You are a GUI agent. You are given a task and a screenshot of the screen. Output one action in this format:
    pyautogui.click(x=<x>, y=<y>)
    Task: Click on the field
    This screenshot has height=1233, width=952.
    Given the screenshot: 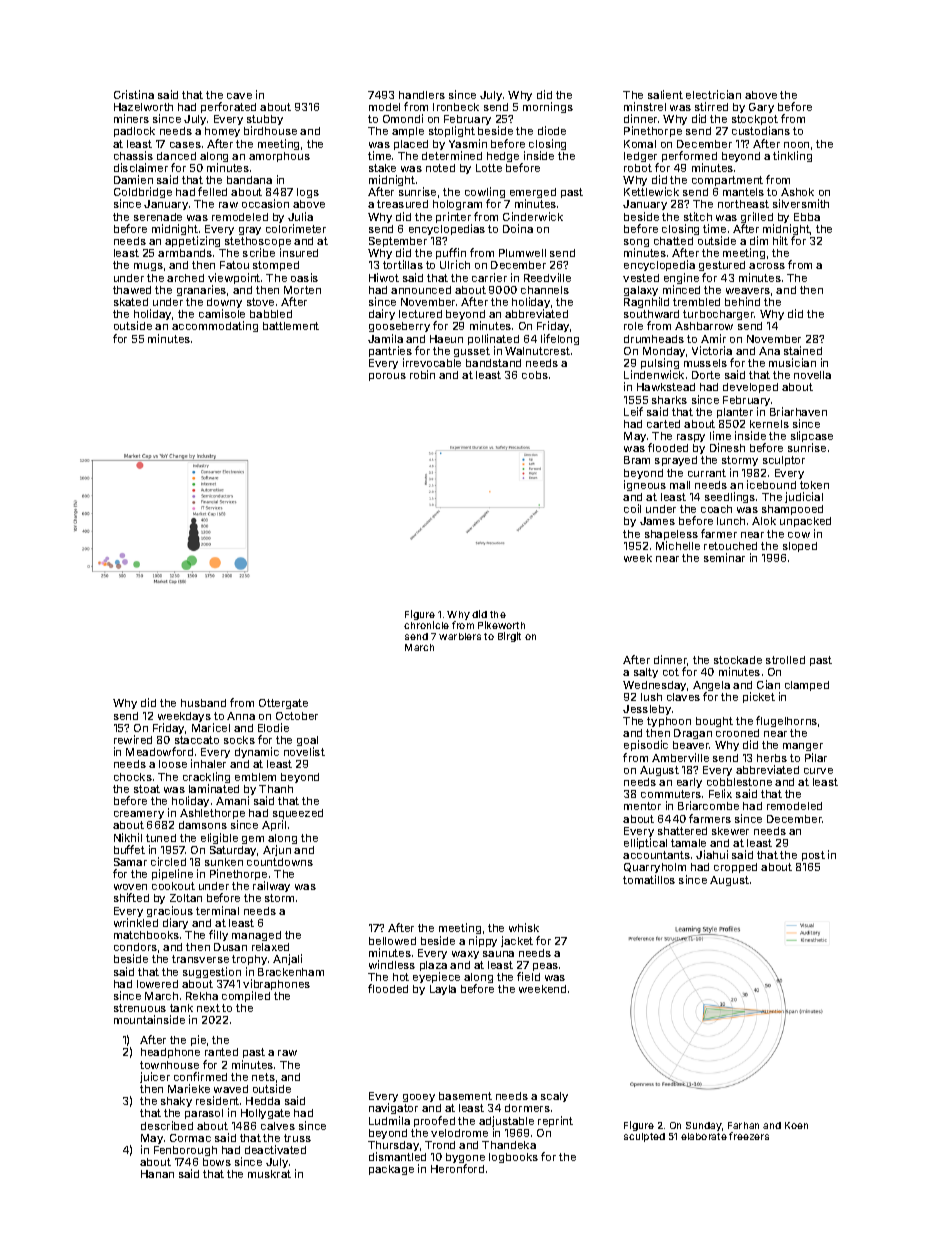 What is the action you would take?
    pyautogui.click(x=528, y=976)
